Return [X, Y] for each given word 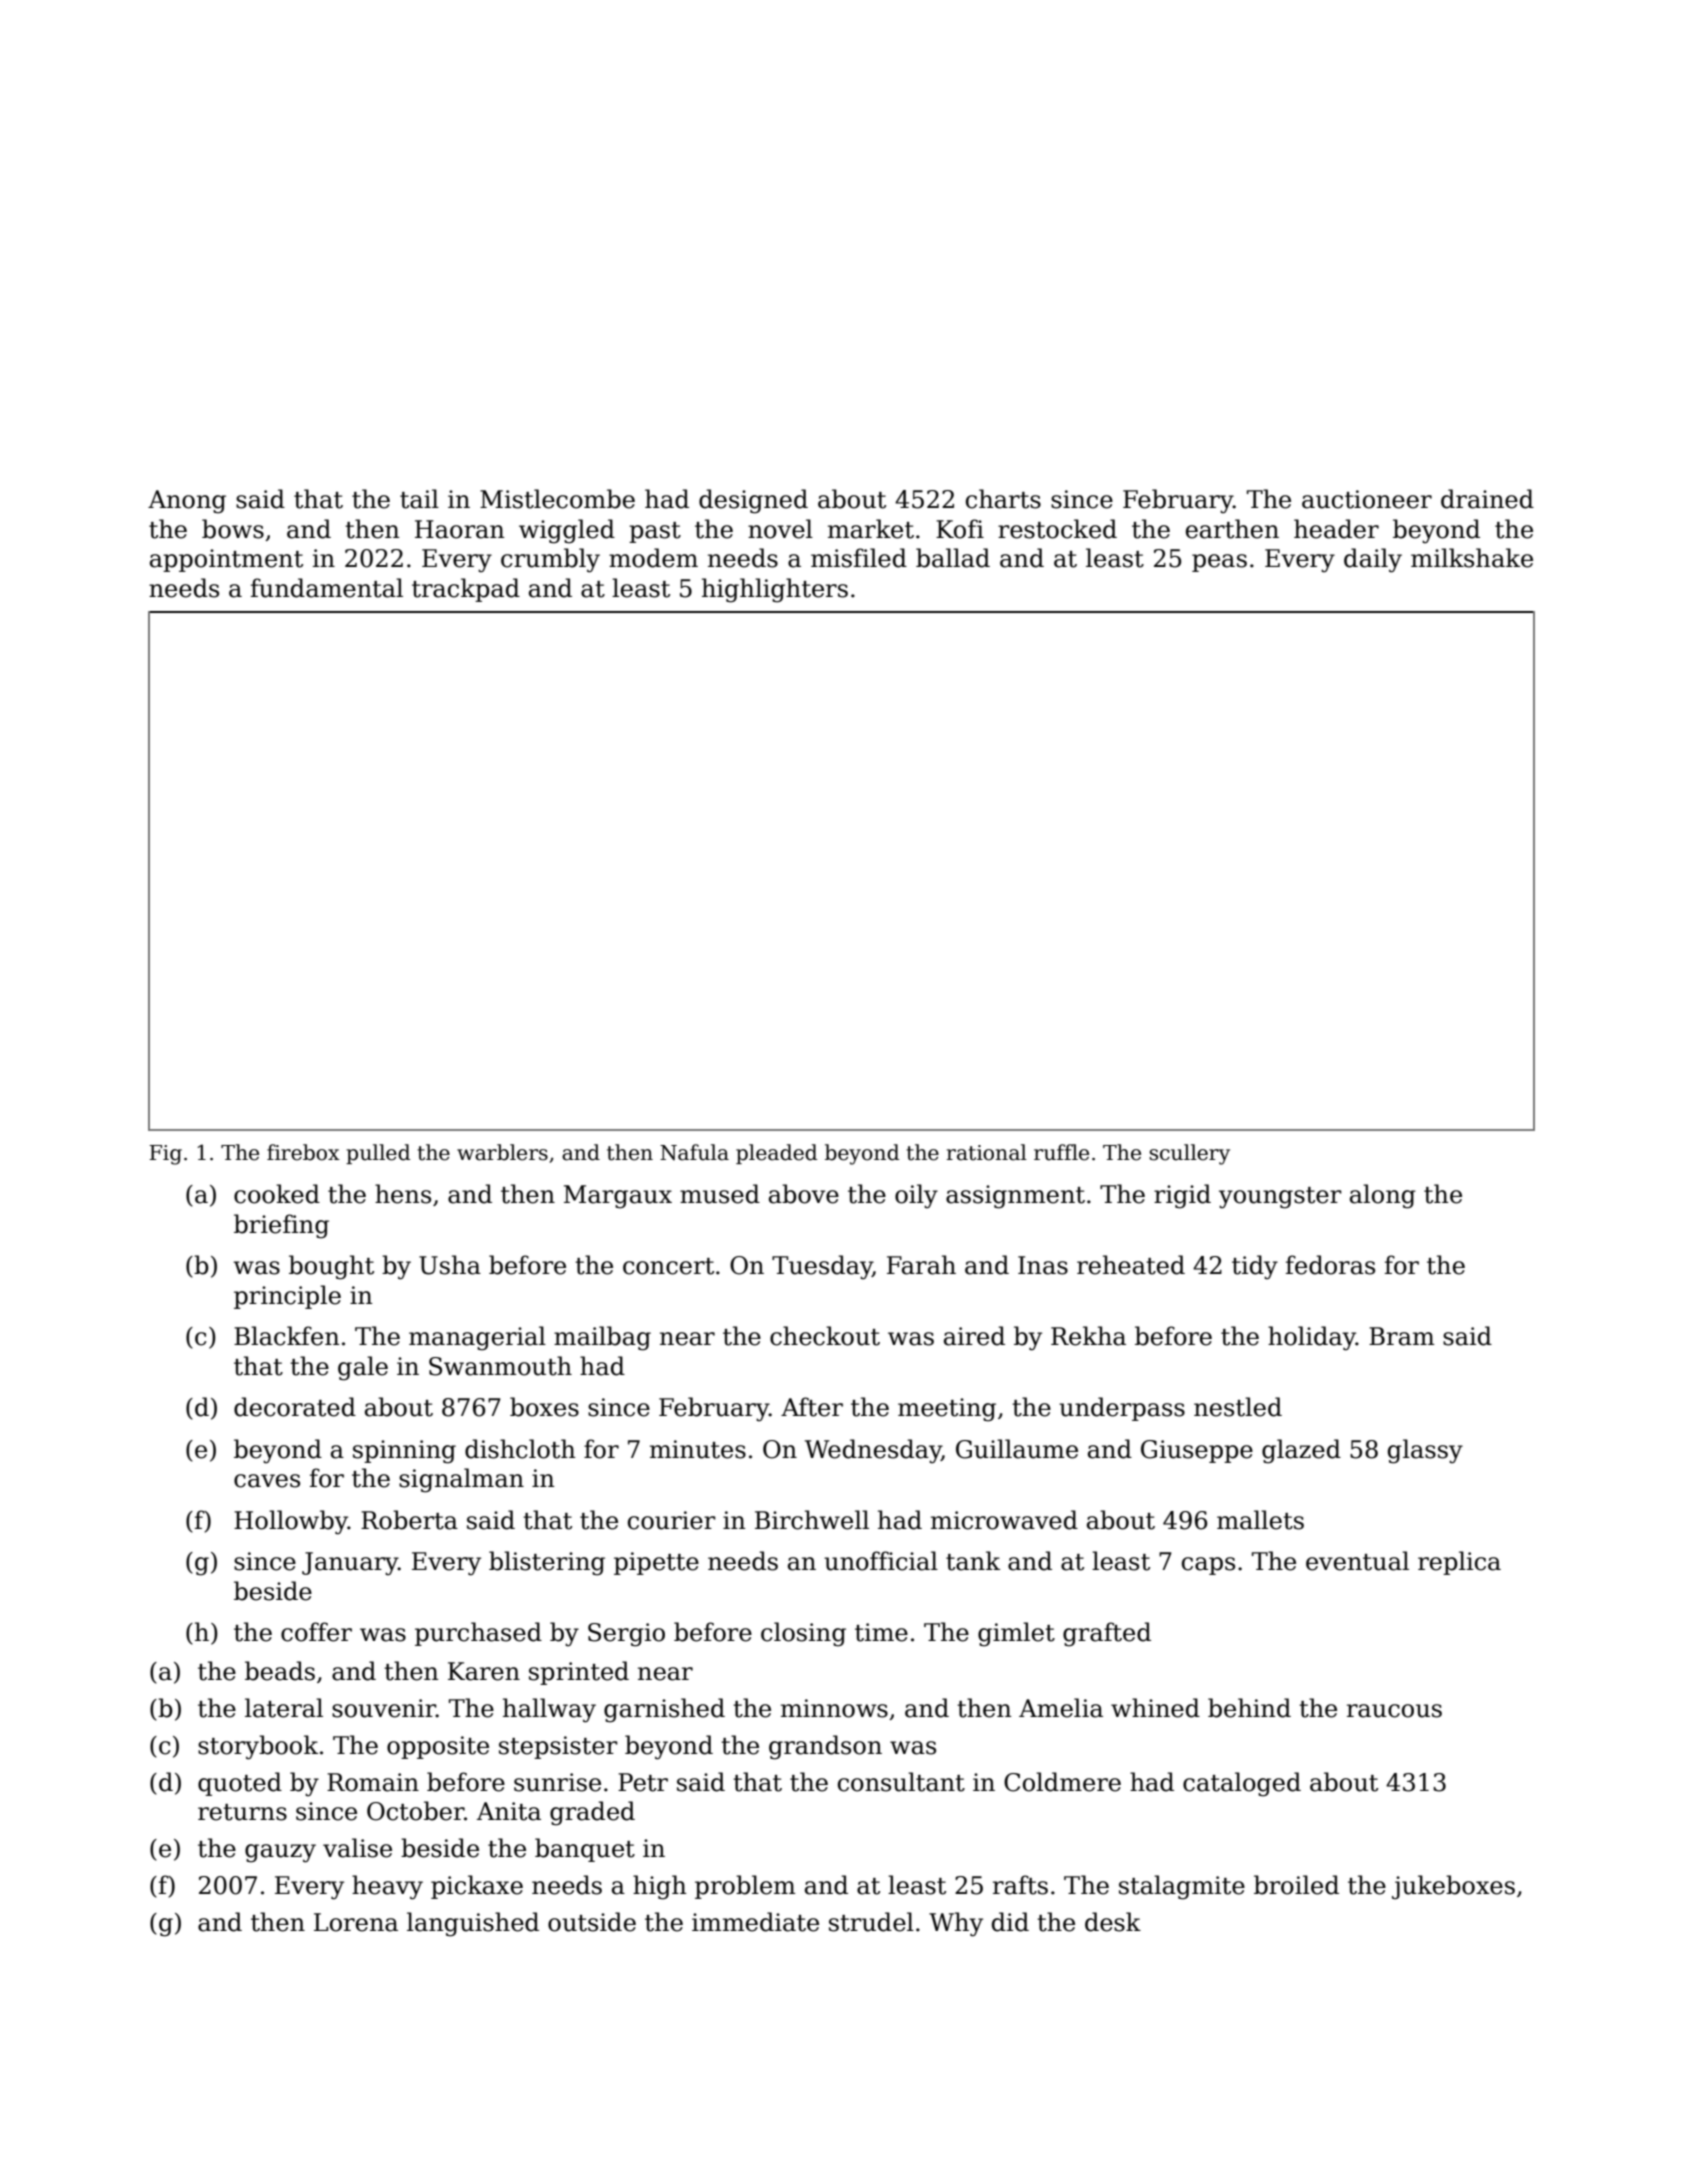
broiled [1296, 1885]
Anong [187, 502]
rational [987, 1152]
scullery [1189, 1154]
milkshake [1472, 558]
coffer [316, 1632]
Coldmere [1062, 1782]
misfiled [859, 558]
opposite [438, 1747]
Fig [165, 1155]
